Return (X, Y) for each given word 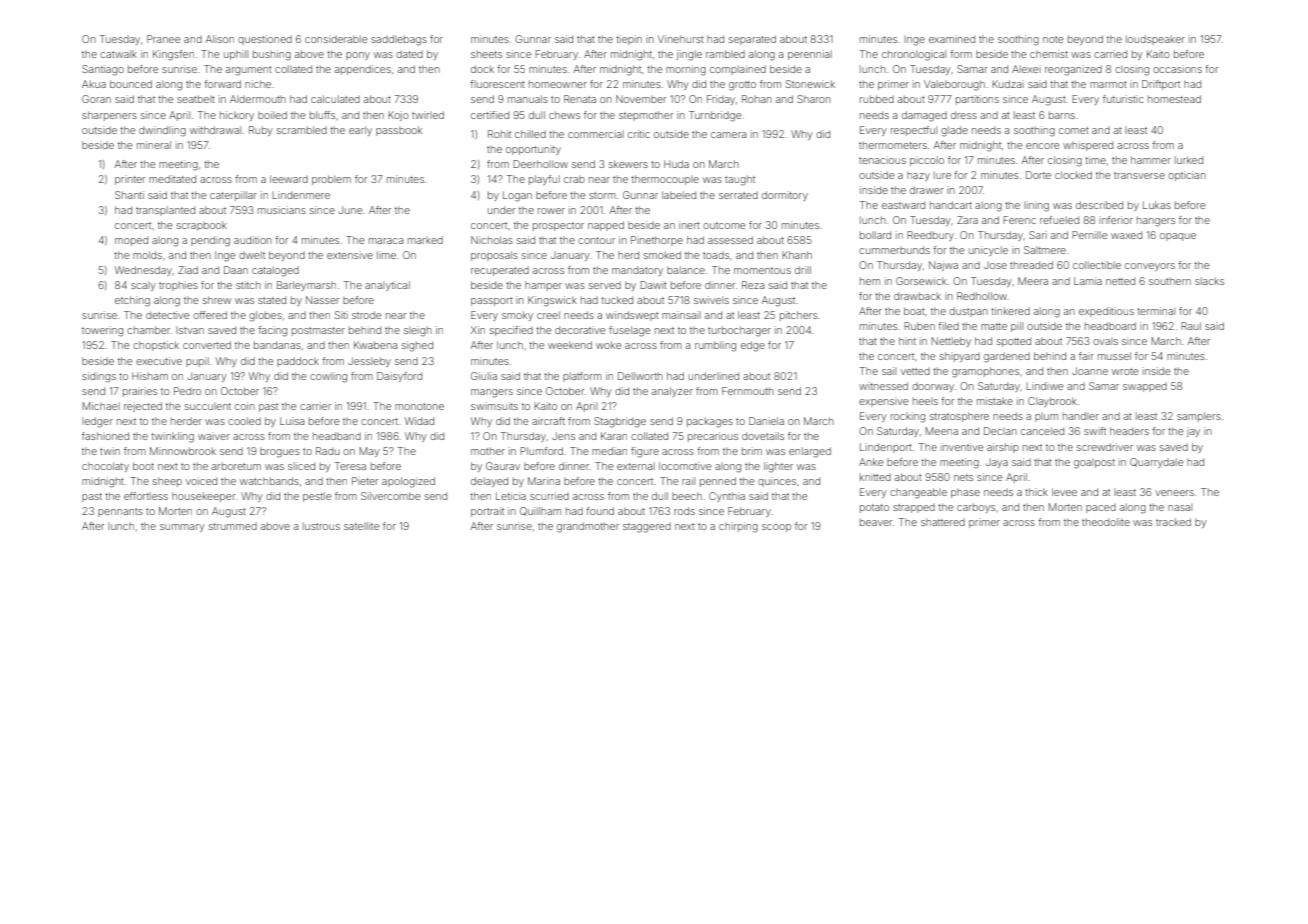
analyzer (672, 392)
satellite (362, 526)
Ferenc (1019, 220)
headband (337, 436)
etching (132, 301)
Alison (220, 39)
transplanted (165, 211)
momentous (762, 270)
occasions (1177, 69)
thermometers (893, 145)
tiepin (629, 40)
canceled (1042, 431)
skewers (628, 164)
